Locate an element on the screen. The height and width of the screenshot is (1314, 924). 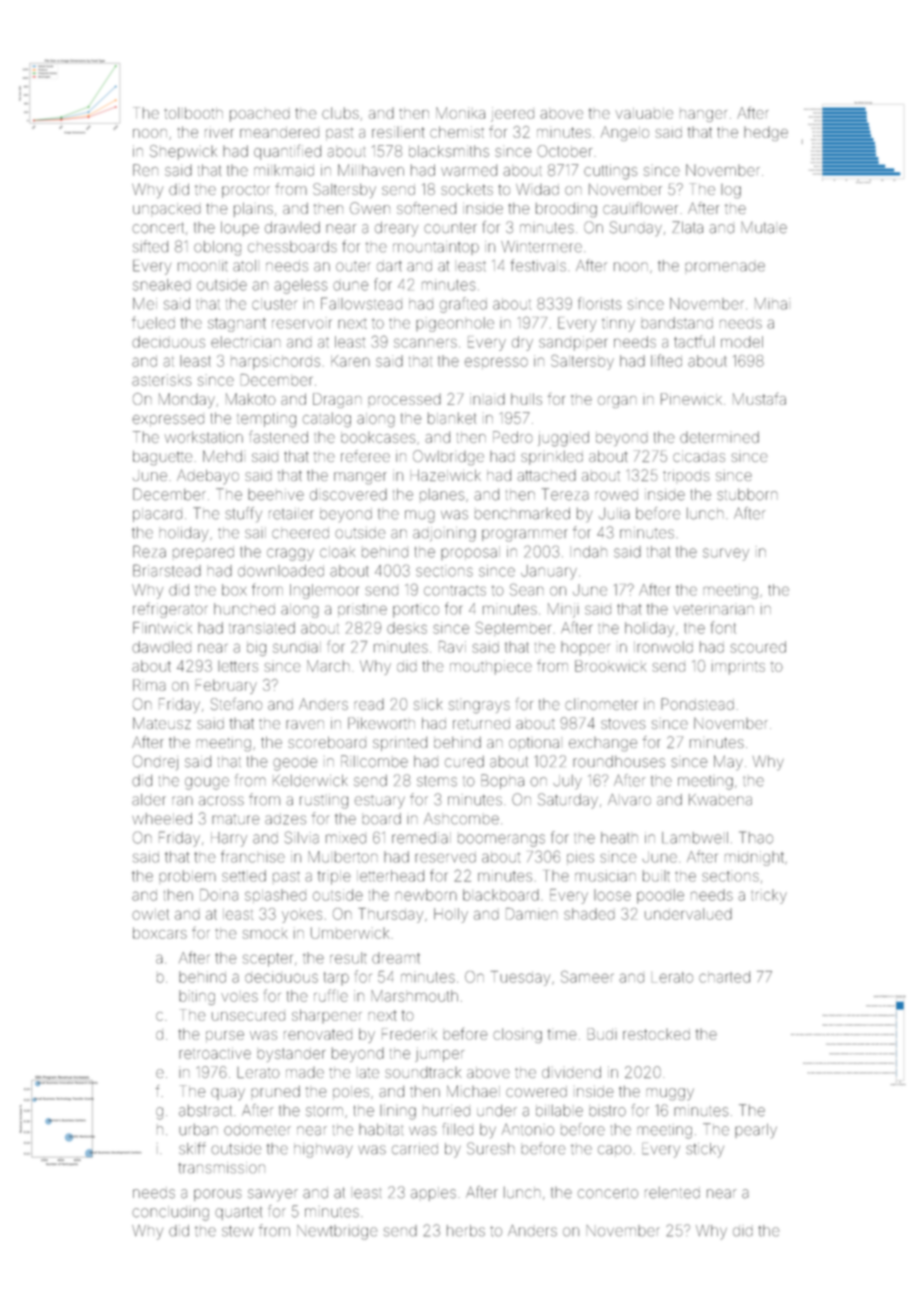
hedge is located at coordinates (766, 134).
